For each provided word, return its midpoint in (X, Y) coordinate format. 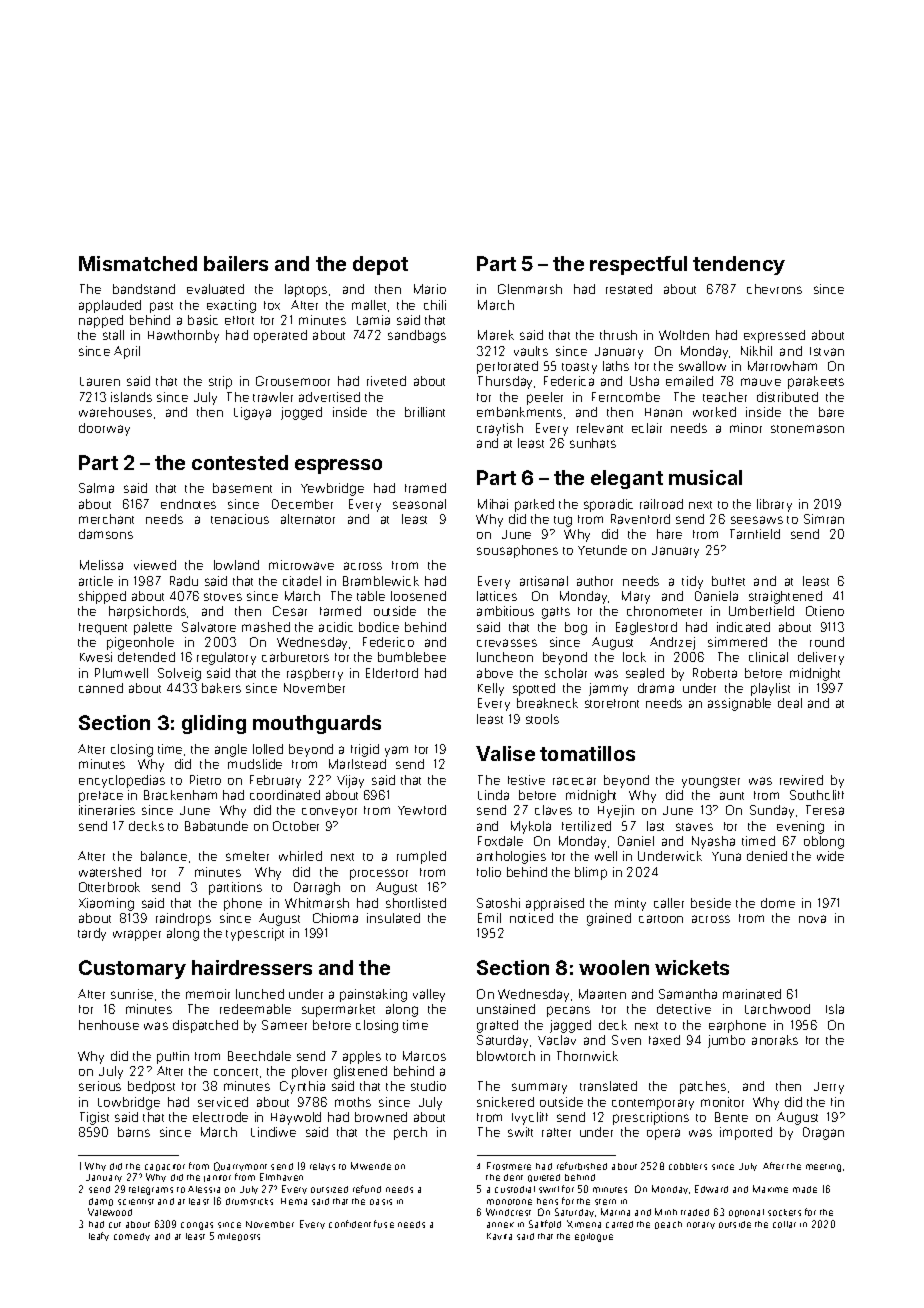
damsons (106, 534)
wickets (692, 967)
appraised (555, 904)
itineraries (107, 810)
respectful (638, 265)
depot (380, 265)
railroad (661, 504)
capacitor (165, 1167)
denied (767, 856)
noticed (531, 918)
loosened (418, 596)
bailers (236, 263)
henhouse (109, 1025)
